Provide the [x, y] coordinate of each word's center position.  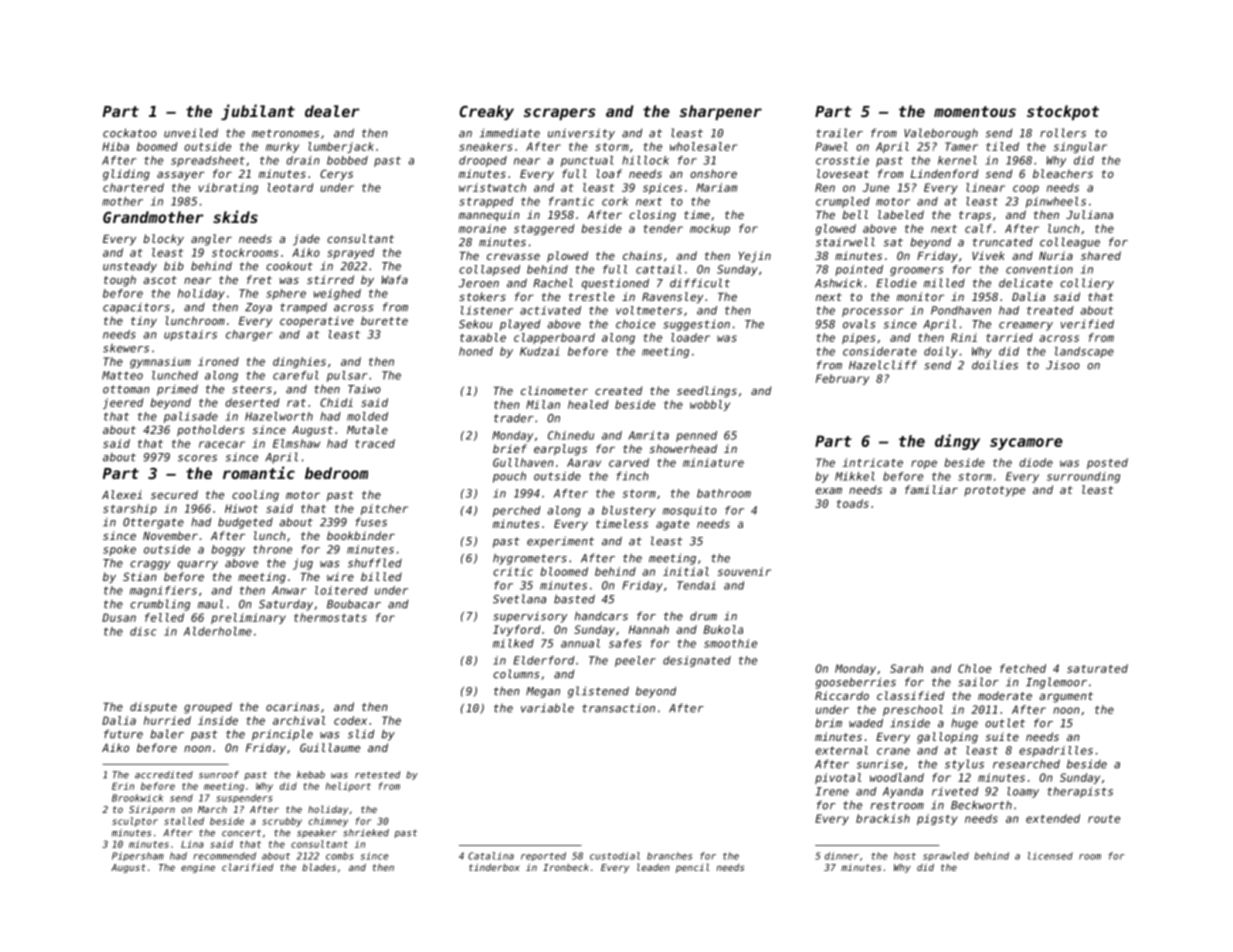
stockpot [1063, 112]
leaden [653, 867]
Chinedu [571, 435]
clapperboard [554, 338]
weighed [337, 294]
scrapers [560, 114]
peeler [635, 661]
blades [319, 867]
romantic [259, 472]
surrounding [1083, 477]
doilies [995, 365]
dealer [332, 111]
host [905, 856]
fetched [1023, 668]
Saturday [286, 605]
